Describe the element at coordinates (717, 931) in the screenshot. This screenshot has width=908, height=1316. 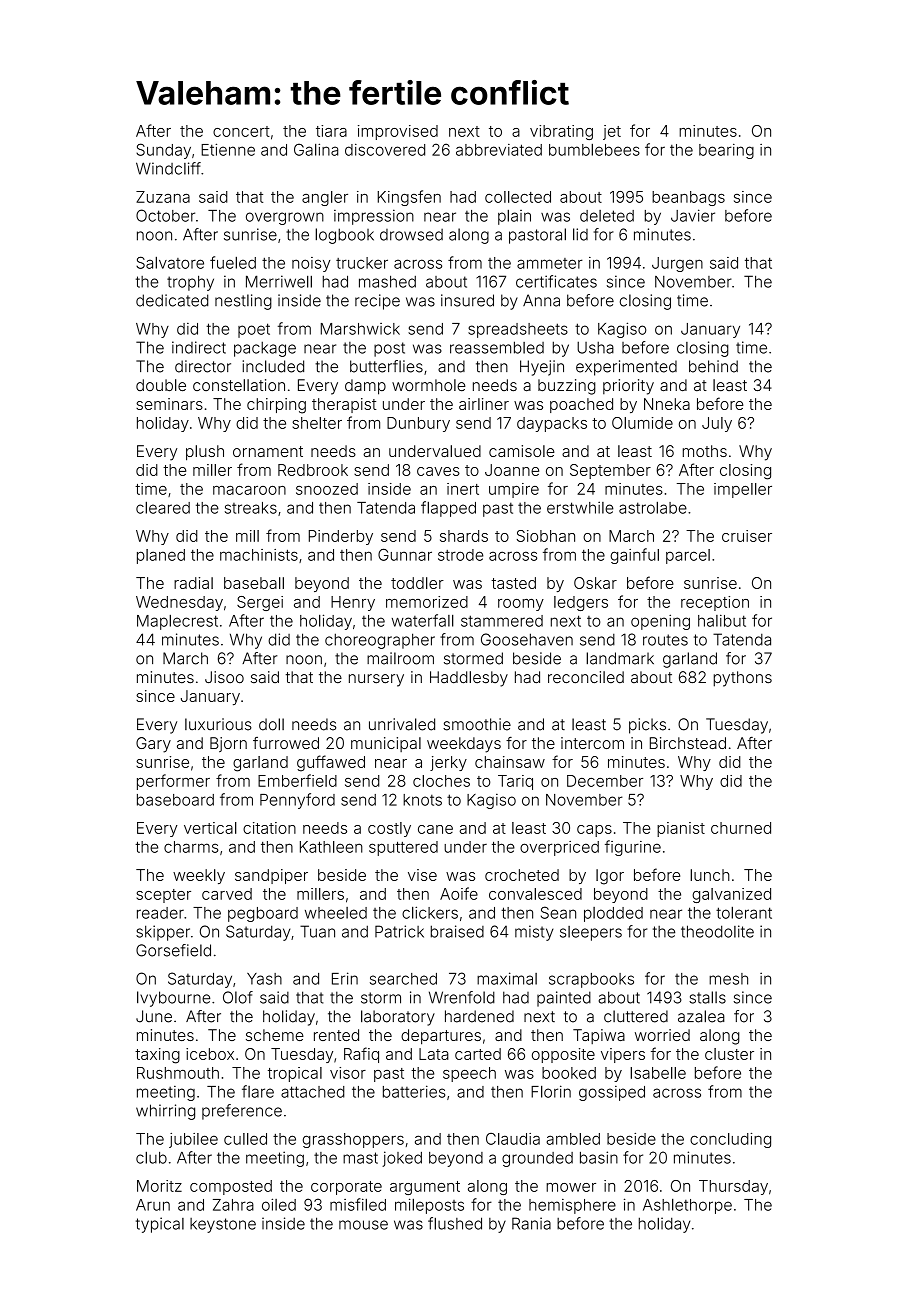
I see `theodolite` at that location.
